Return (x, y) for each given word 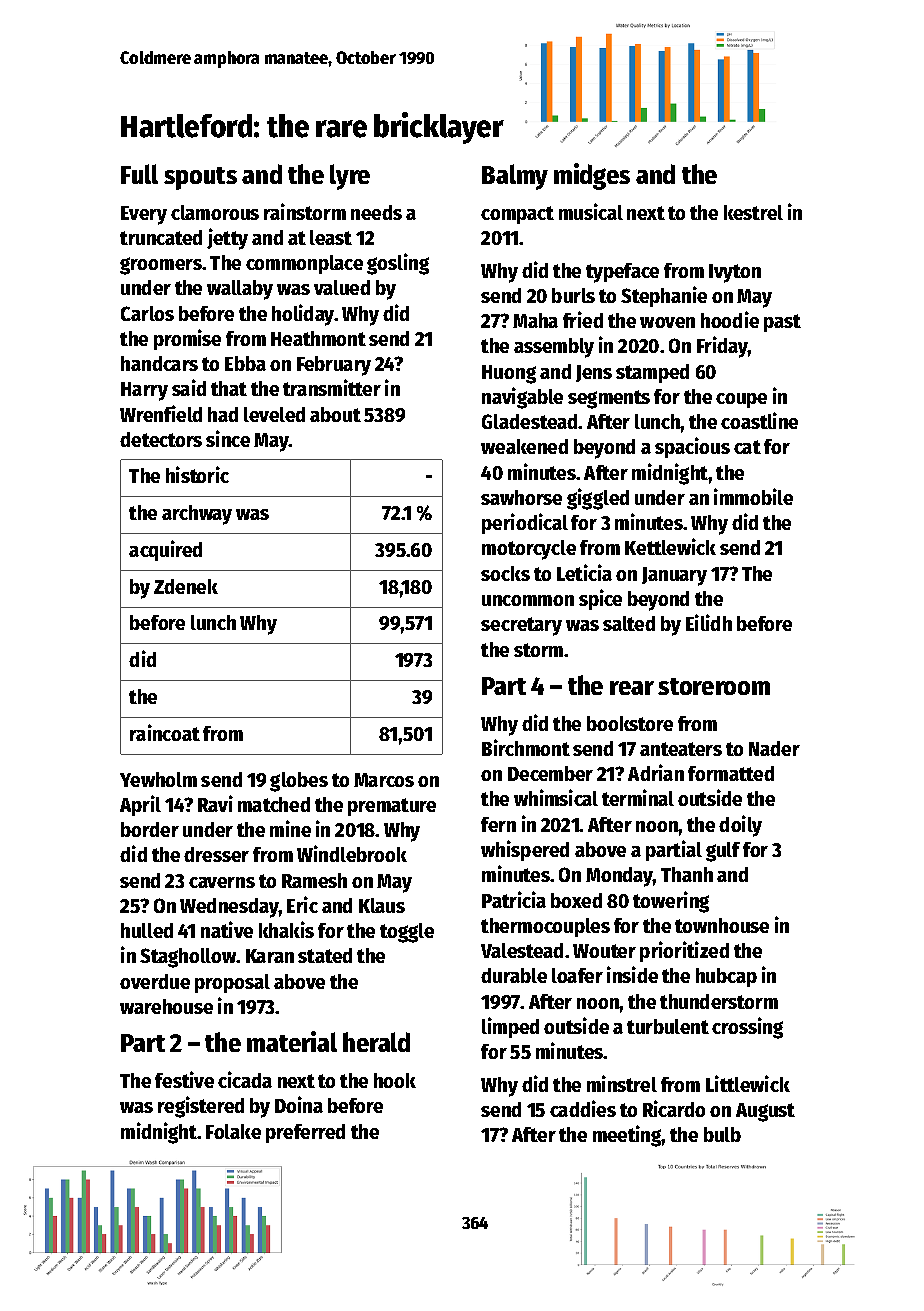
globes (299, 782)
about (335, 414)
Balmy (515, 177)
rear (632, 688)
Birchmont (526, 747)
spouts (200, 178)
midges (592, 176)
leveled (274, 414)
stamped (652, 373)
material (292, 1041)
